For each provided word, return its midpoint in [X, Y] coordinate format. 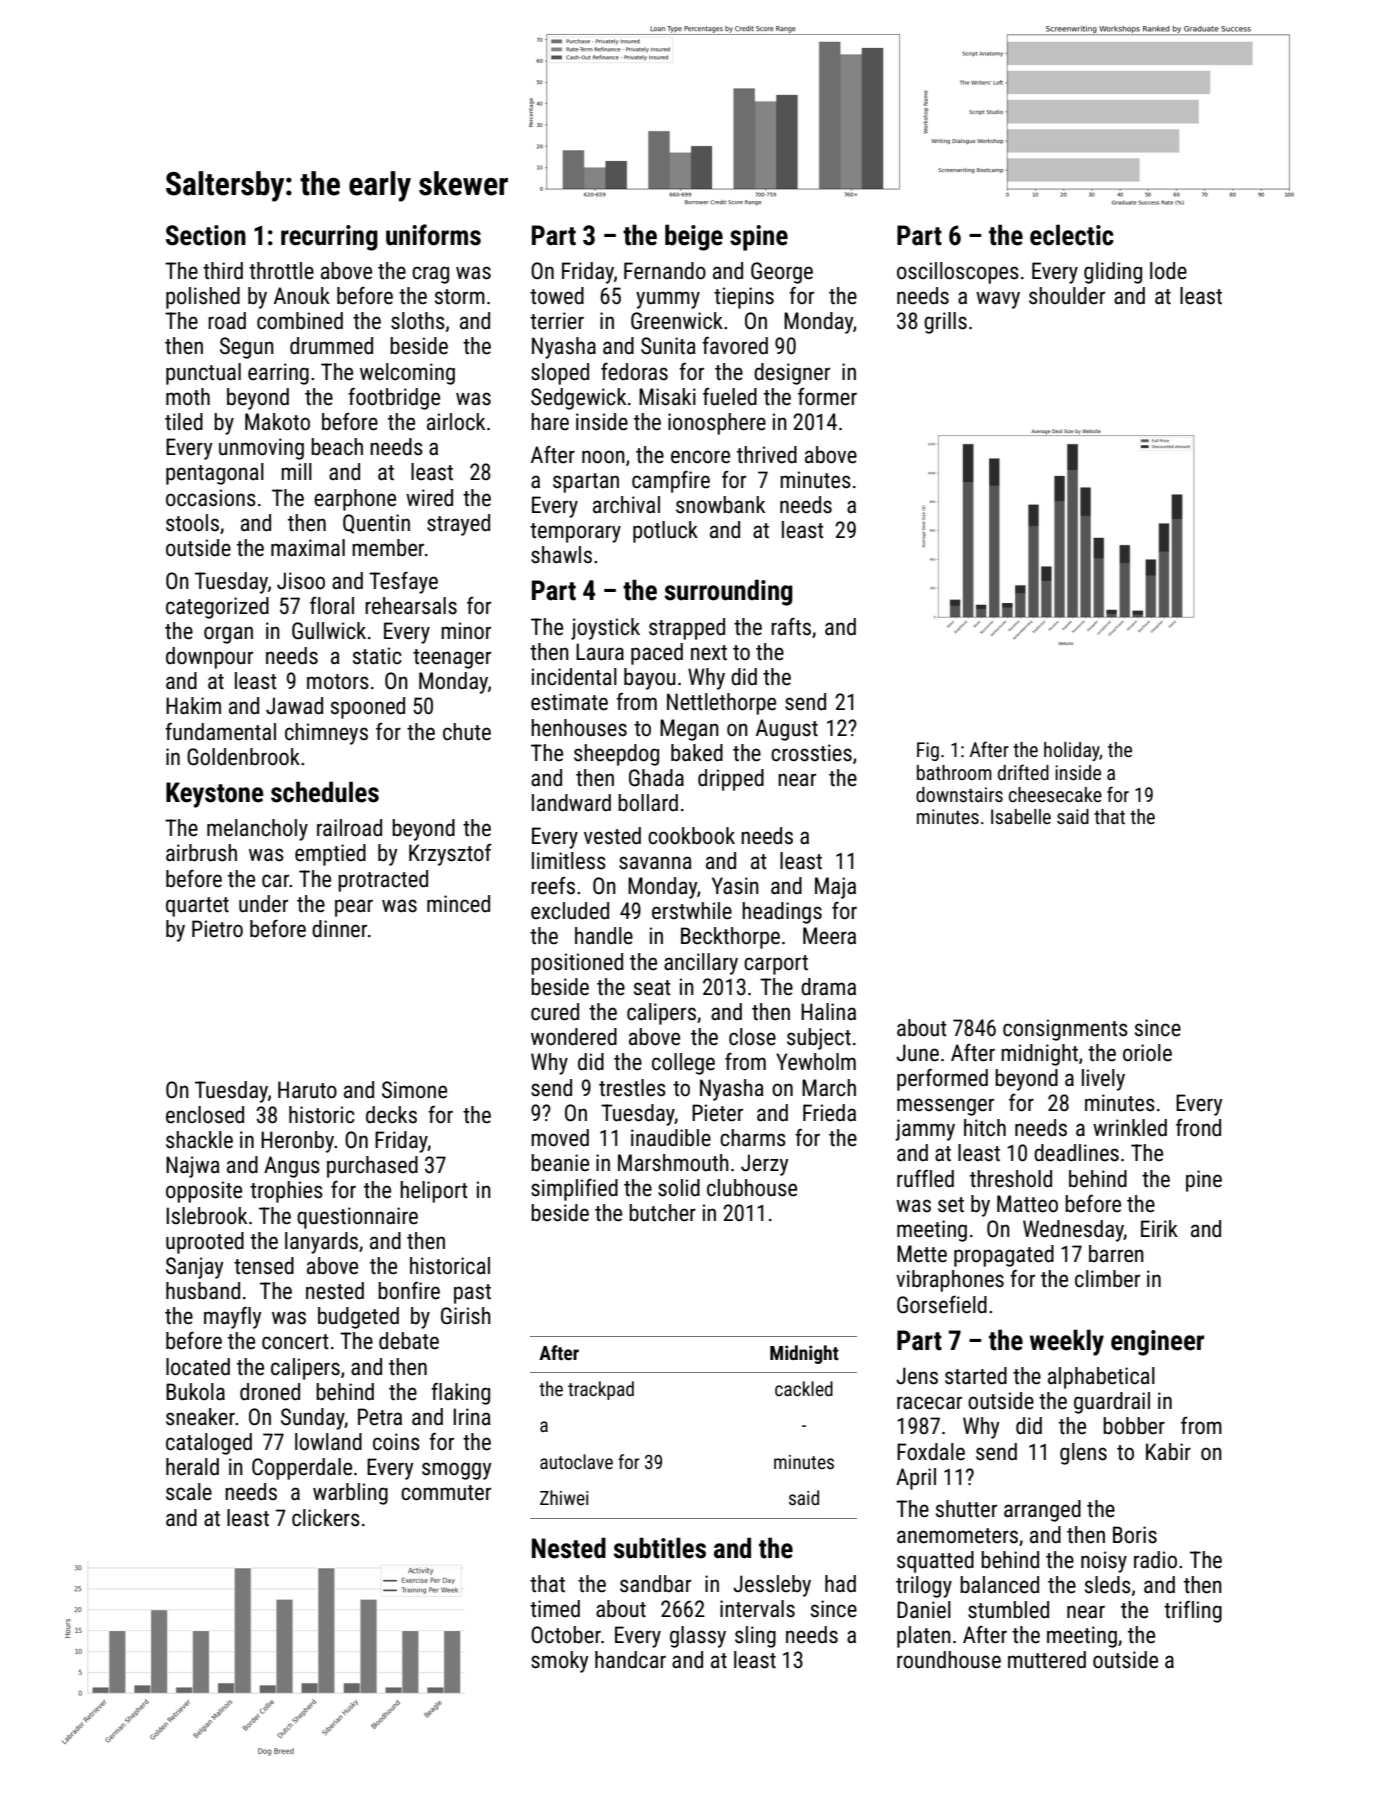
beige [694, 237]
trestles [632, 1088]
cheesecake [1055, 794]
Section [206, 235]
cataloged [209, 1444]
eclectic [1072, 235]
